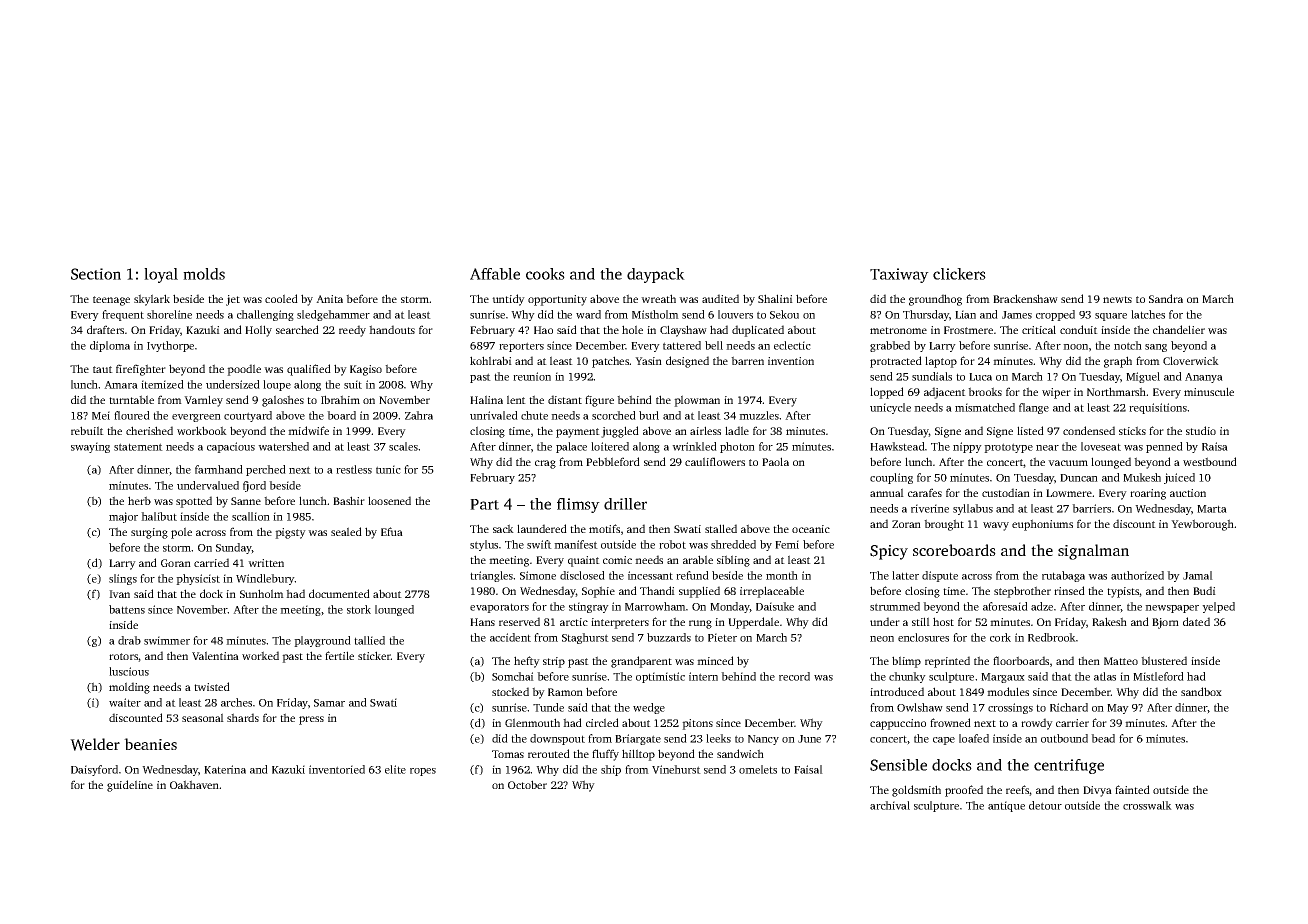 The width and height of the screenshot is (1308, 924). I want to click on Simone, so click(538, 575).
